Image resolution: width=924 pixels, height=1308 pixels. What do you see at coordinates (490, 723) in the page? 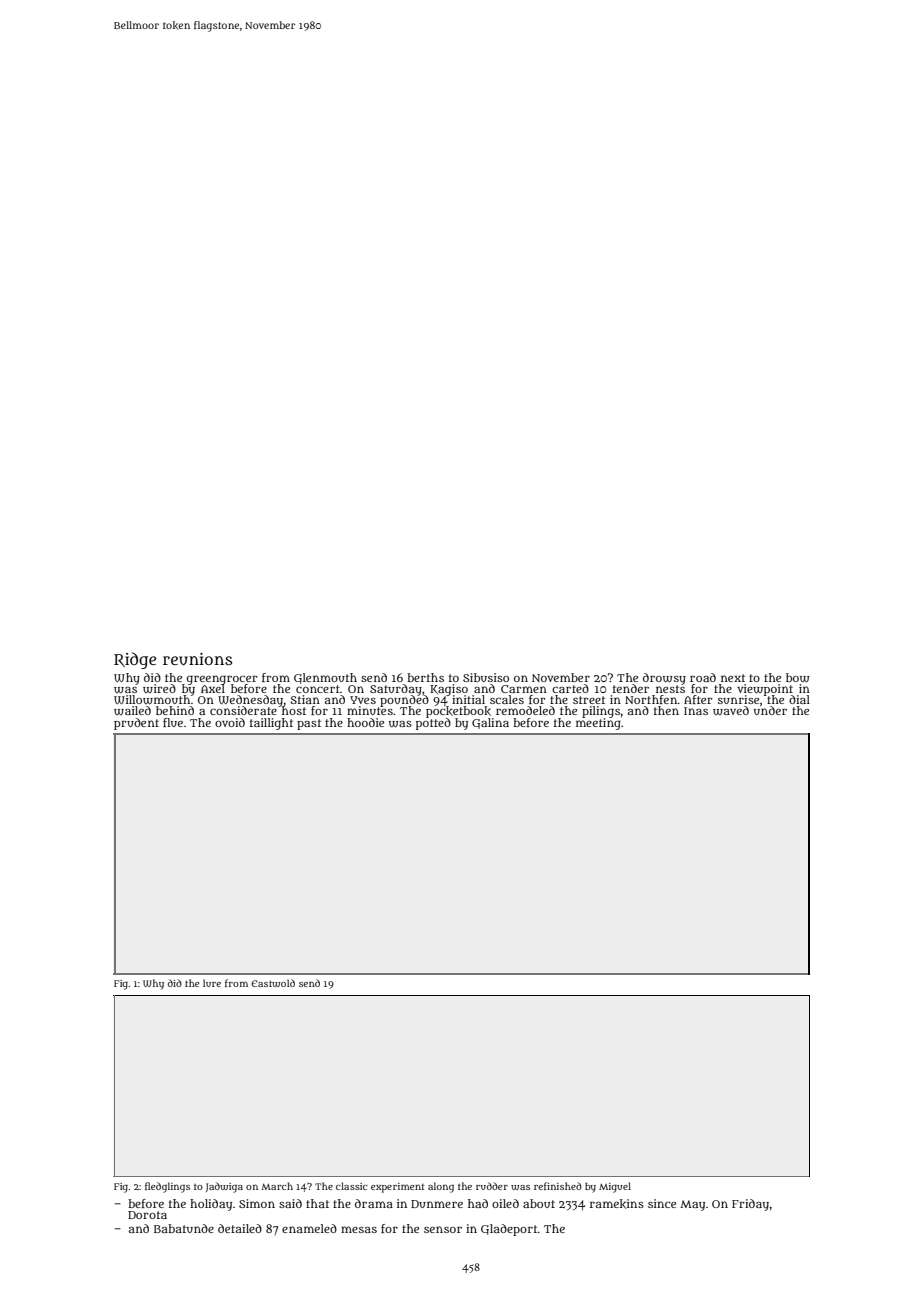
I see `Galina` at bounding box center [490, 723].
